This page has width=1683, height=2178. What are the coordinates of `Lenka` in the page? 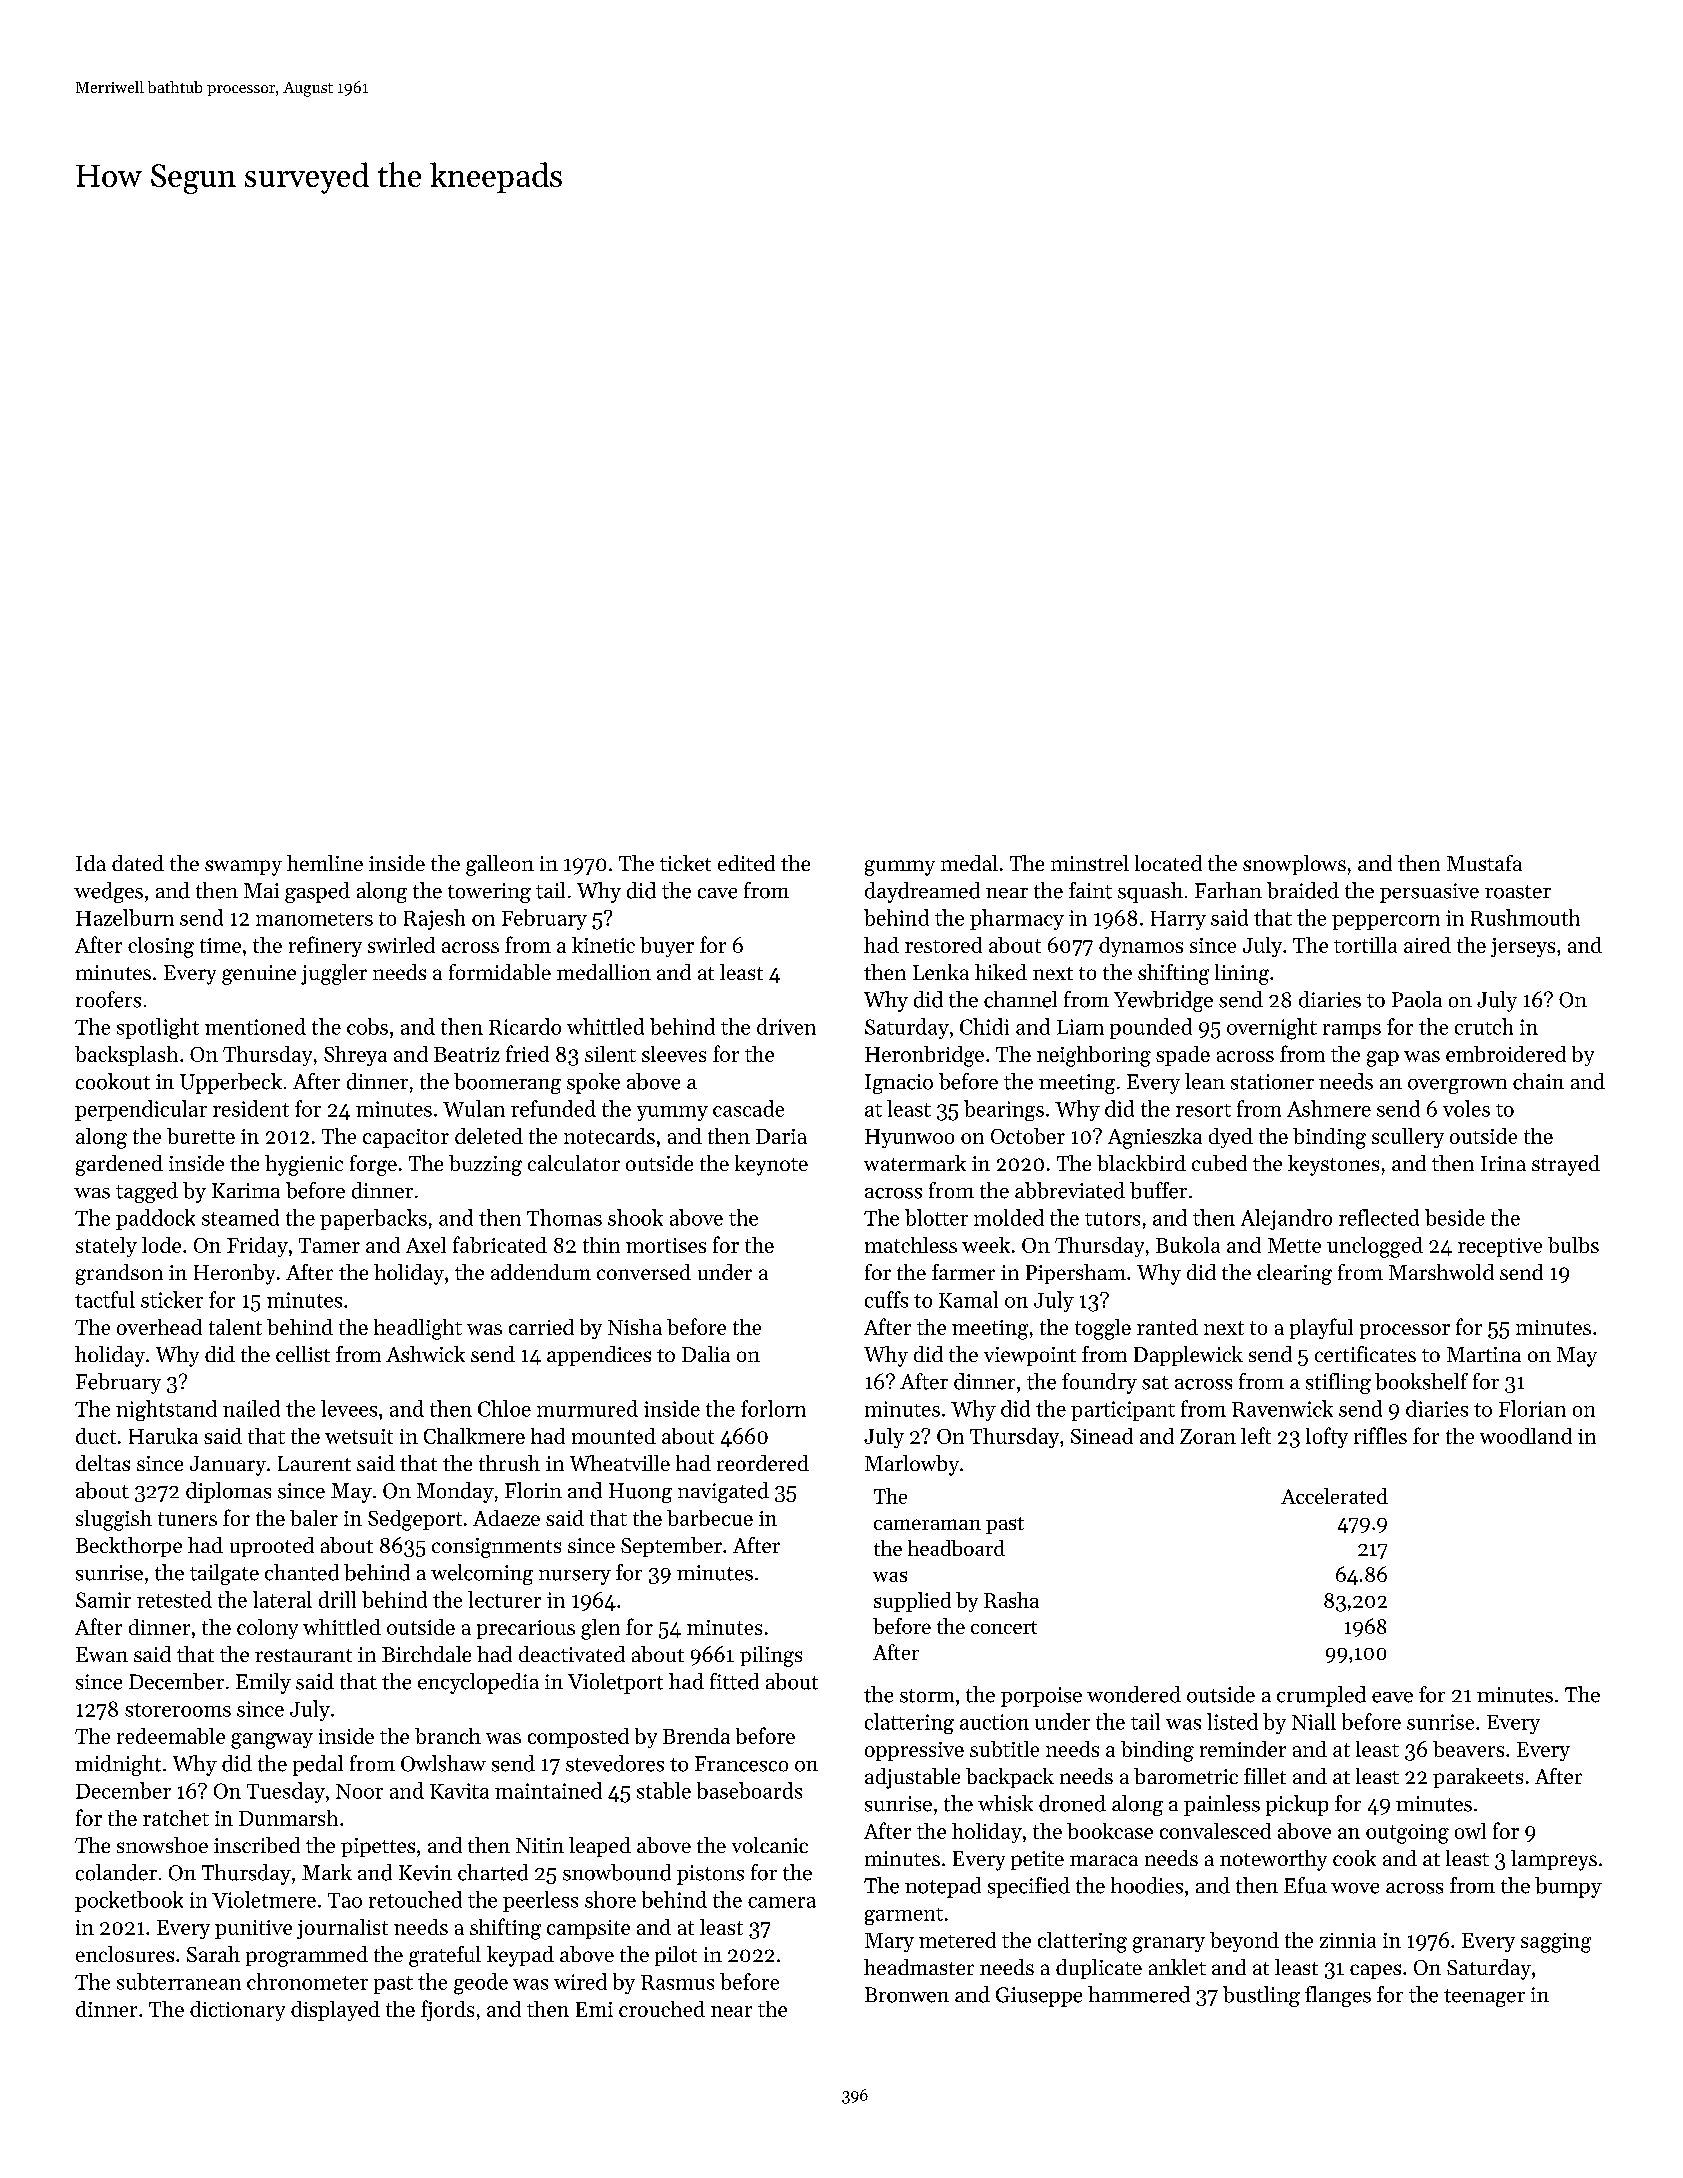 It's located at (941, 972).
